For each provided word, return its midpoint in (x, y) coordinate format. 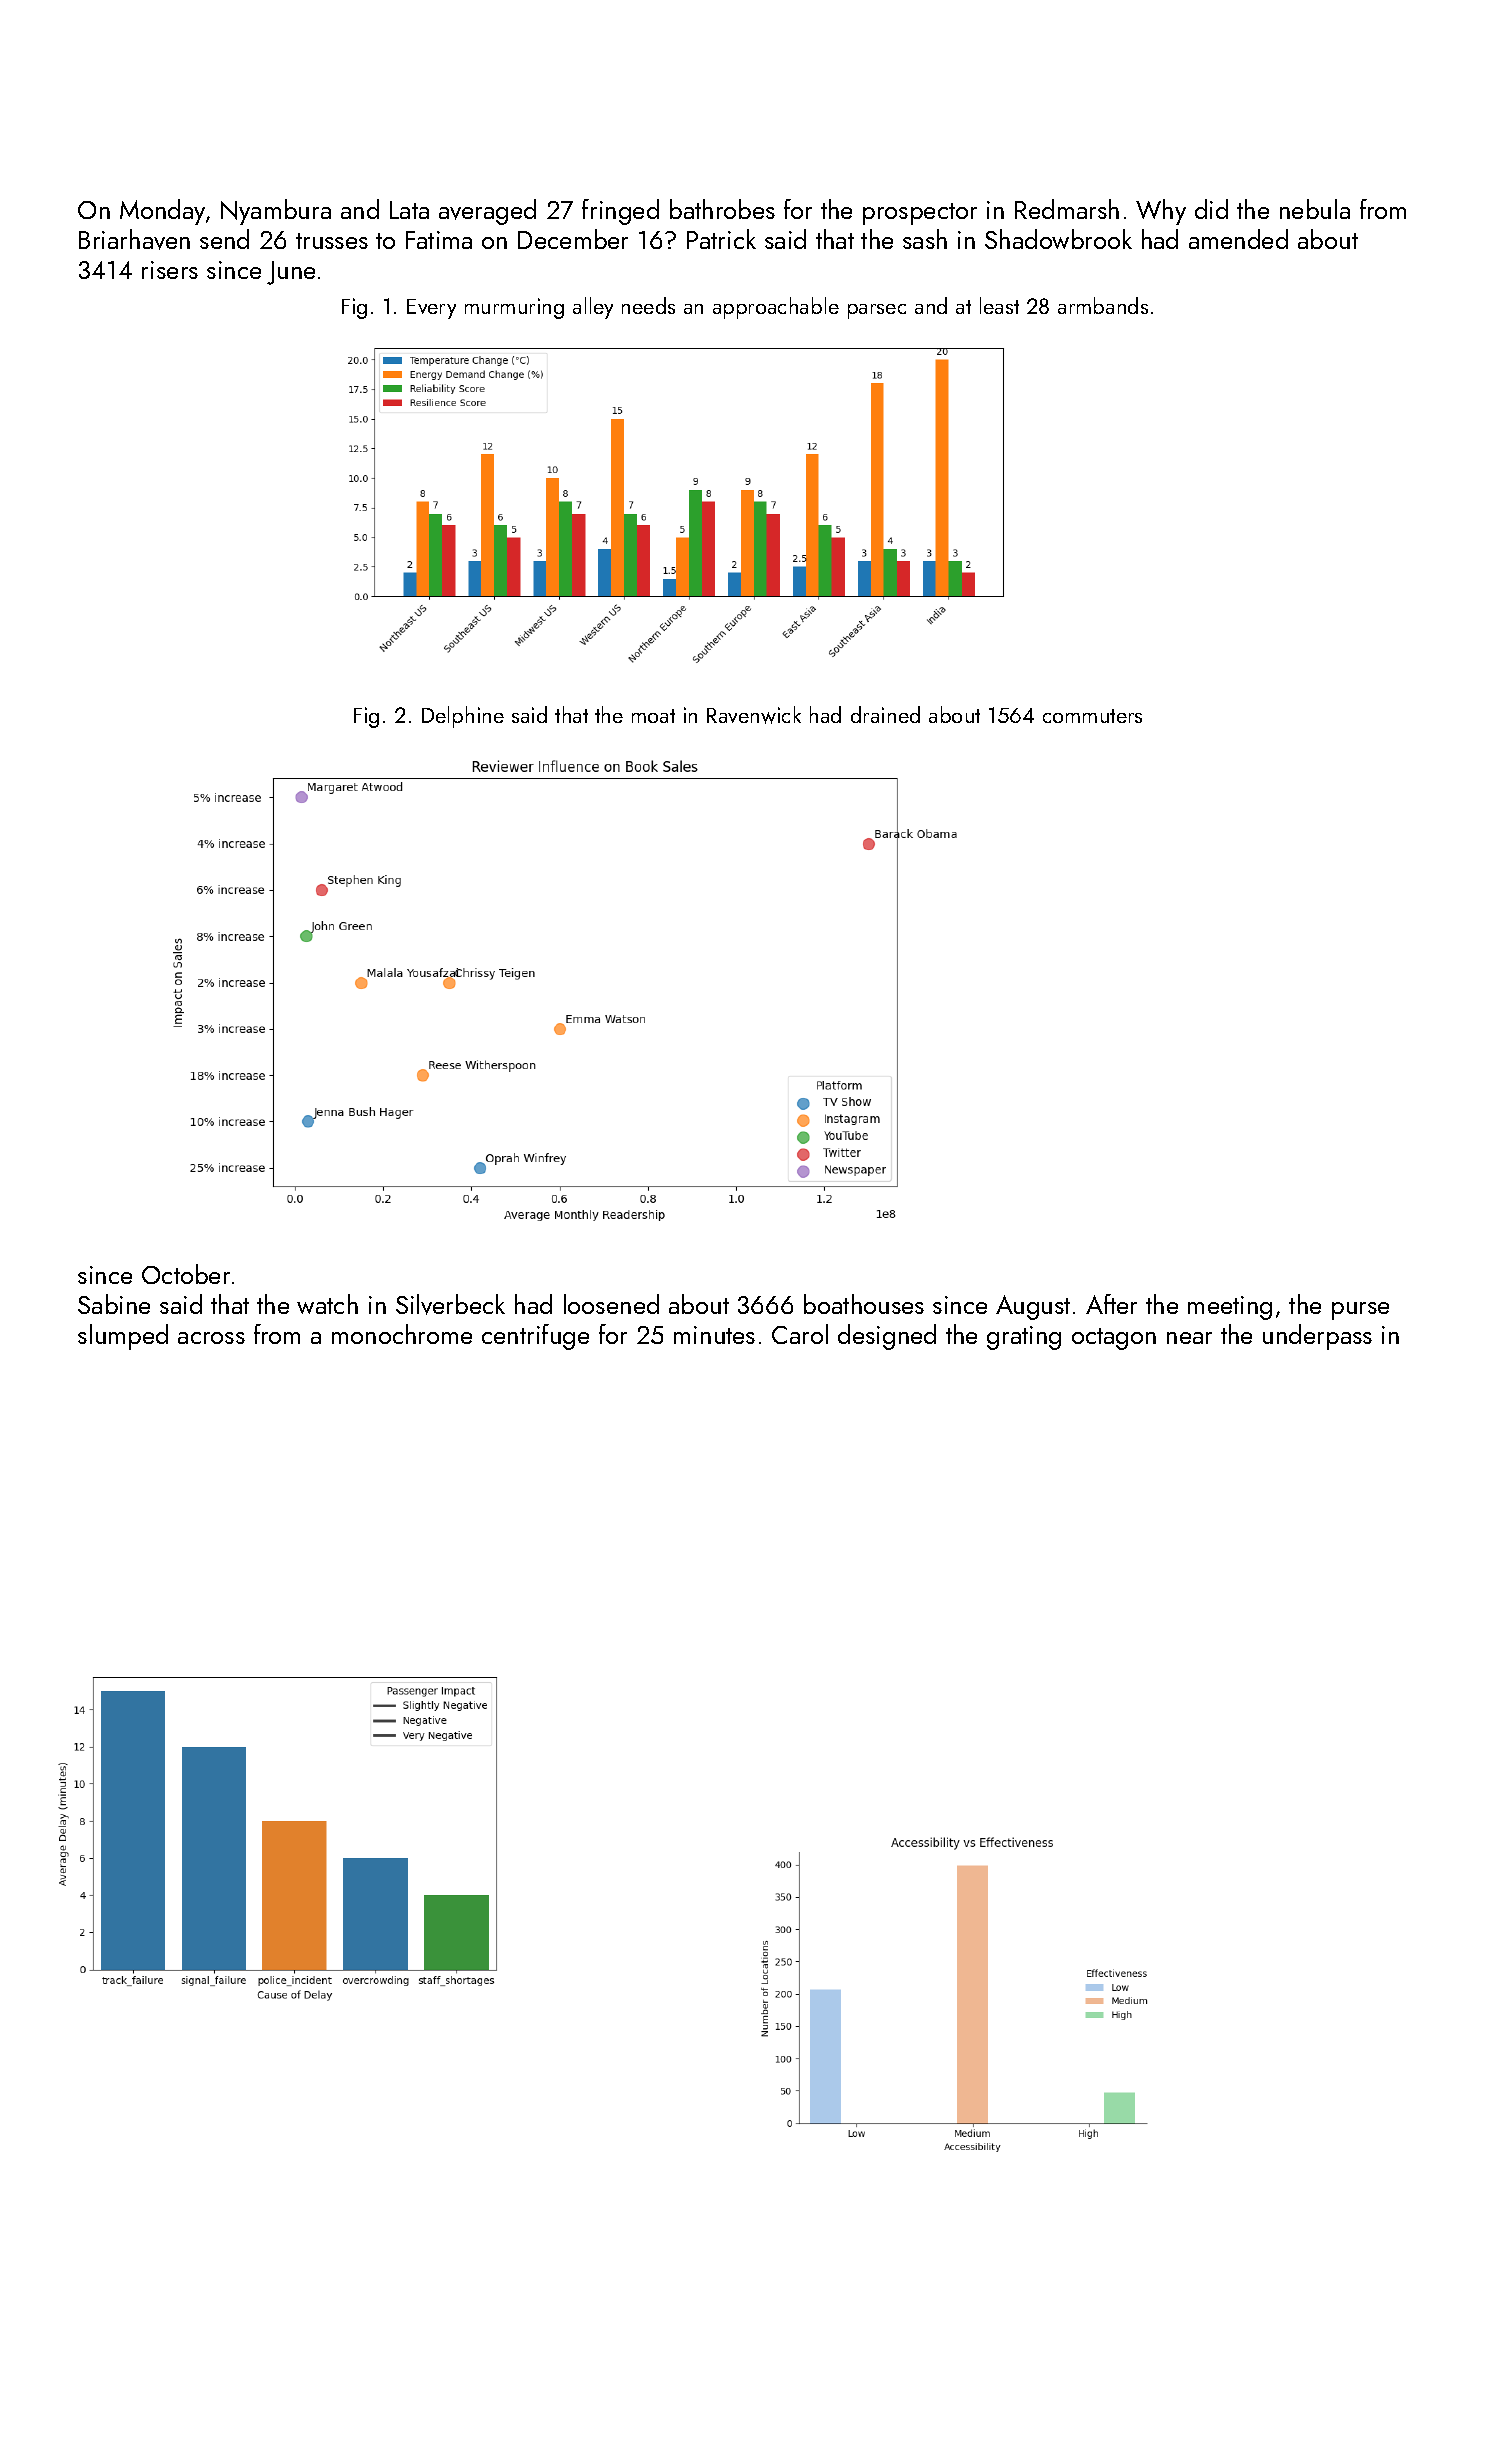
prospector (920, 214)
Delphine (463, 717)
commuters (1092, 716)
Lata (409, 210)
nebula (1315, 209)
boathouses (864, 1304)
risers (170, 270)
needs (648, 305)
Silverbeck (450, 1304)
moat (653, 716)
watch (327, 1304)
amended (1238, 239)
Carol (800, 1334)
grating (1024, 1338)
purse (1360, 1311)
